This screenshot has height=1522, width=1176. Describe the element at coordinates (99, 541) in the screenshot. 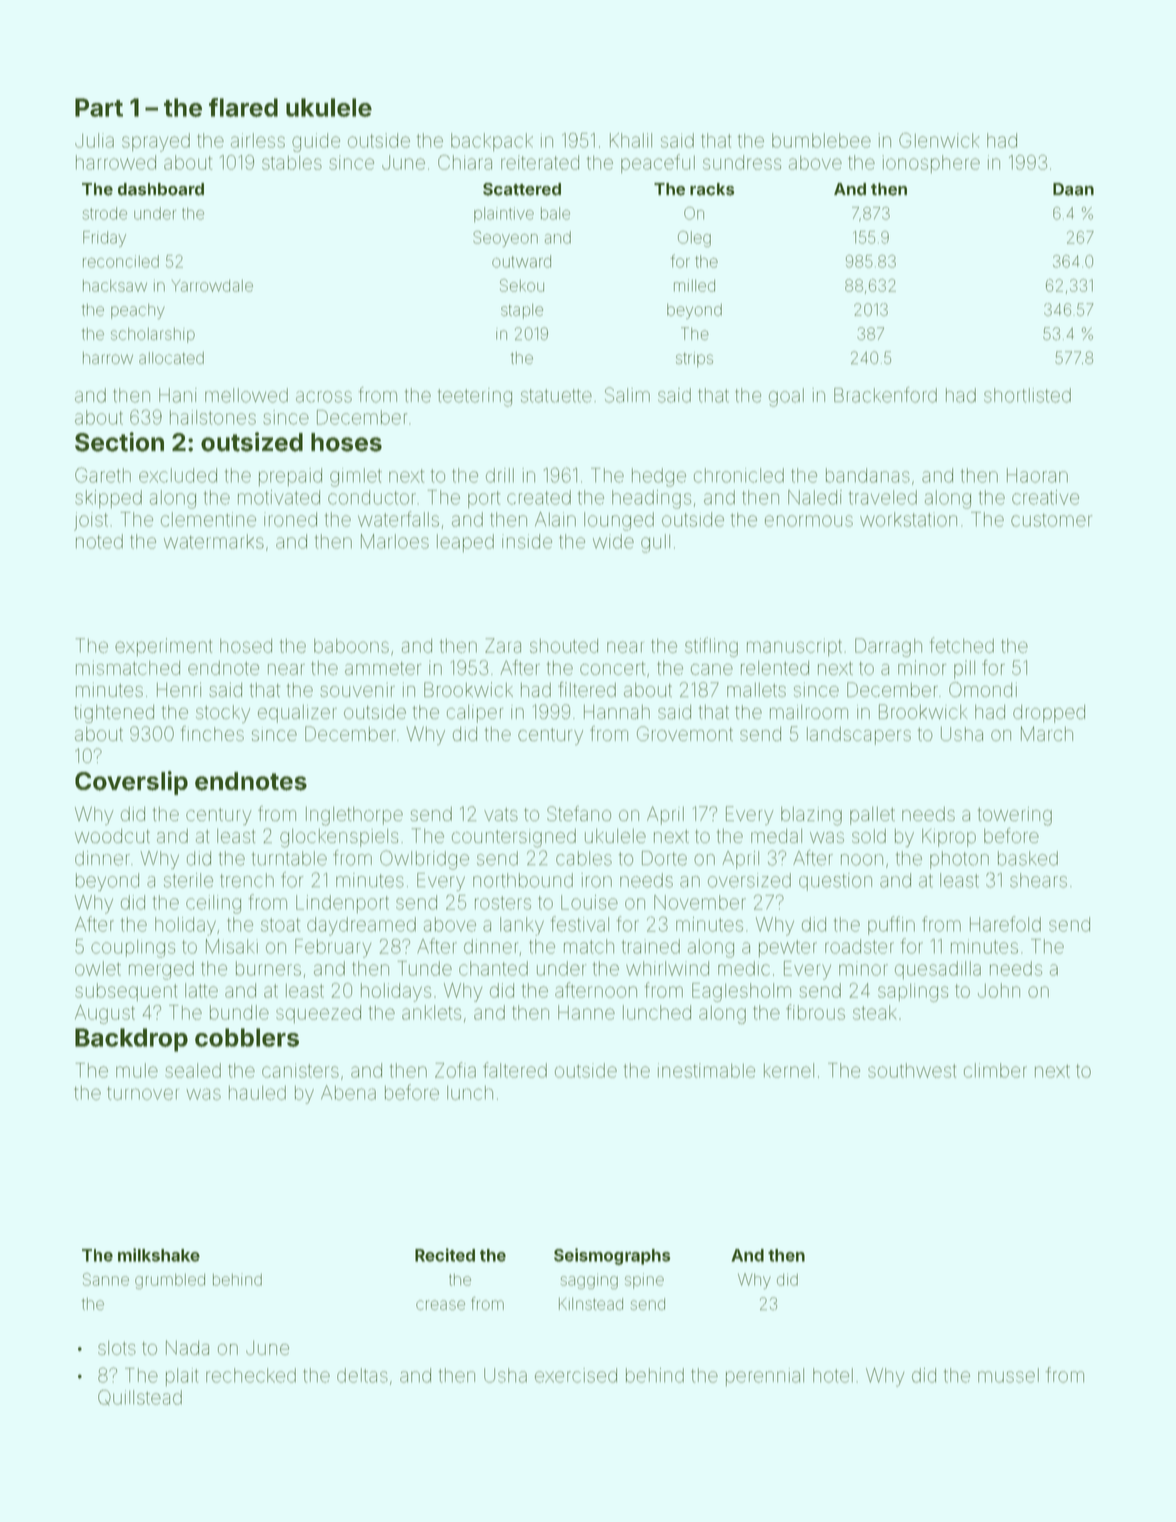

I see `noted` at that location.
